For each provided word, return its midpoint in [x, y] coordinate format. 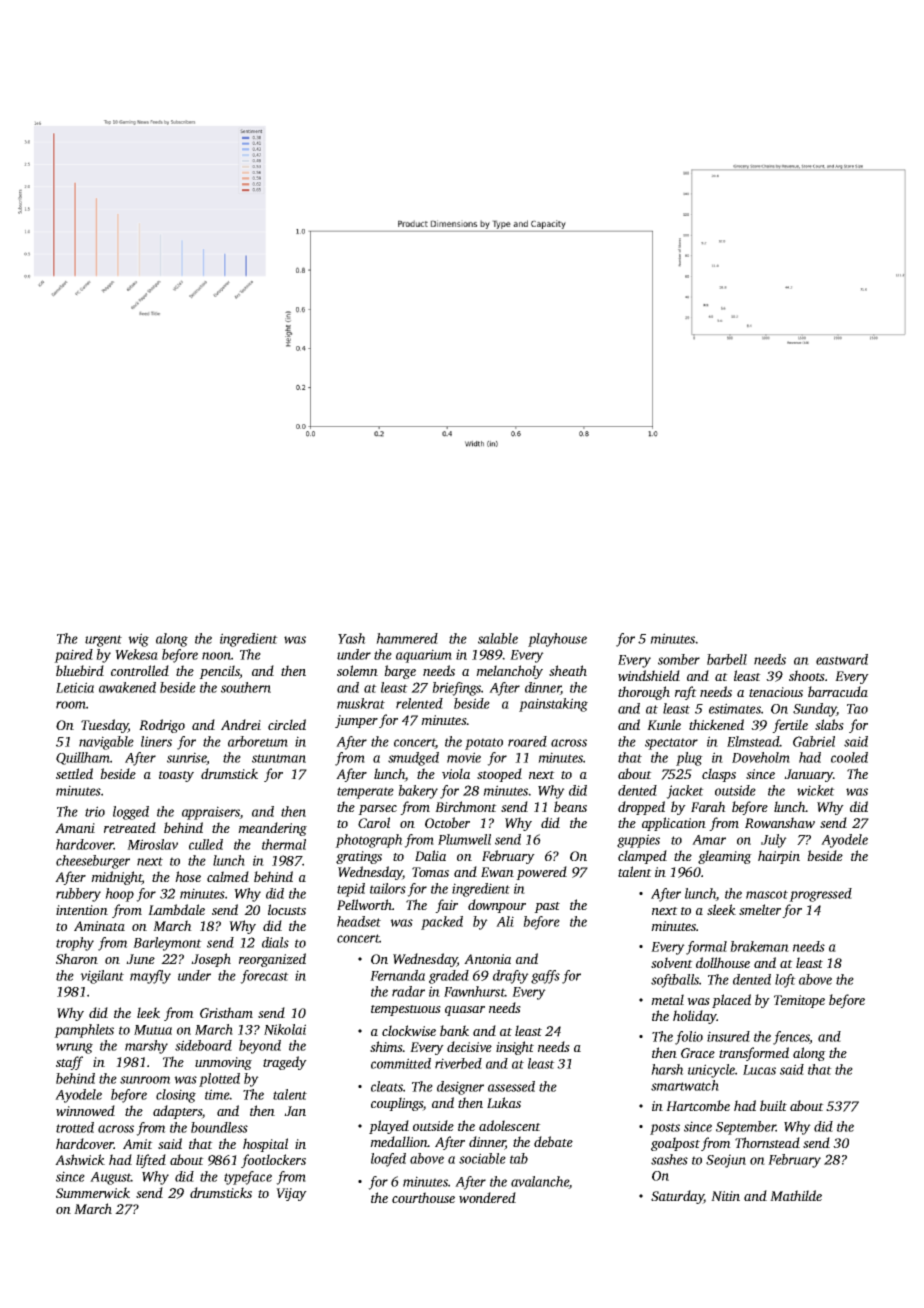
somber [679, 659]
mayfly [150, 977]
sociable [482, 1158]
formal [706, 948]
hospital [265, 1145]
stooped [499, 775]
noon [216, 656]
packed [442, 923]
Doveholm [761, 757]
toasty [176, 776]
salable [498, 638]
